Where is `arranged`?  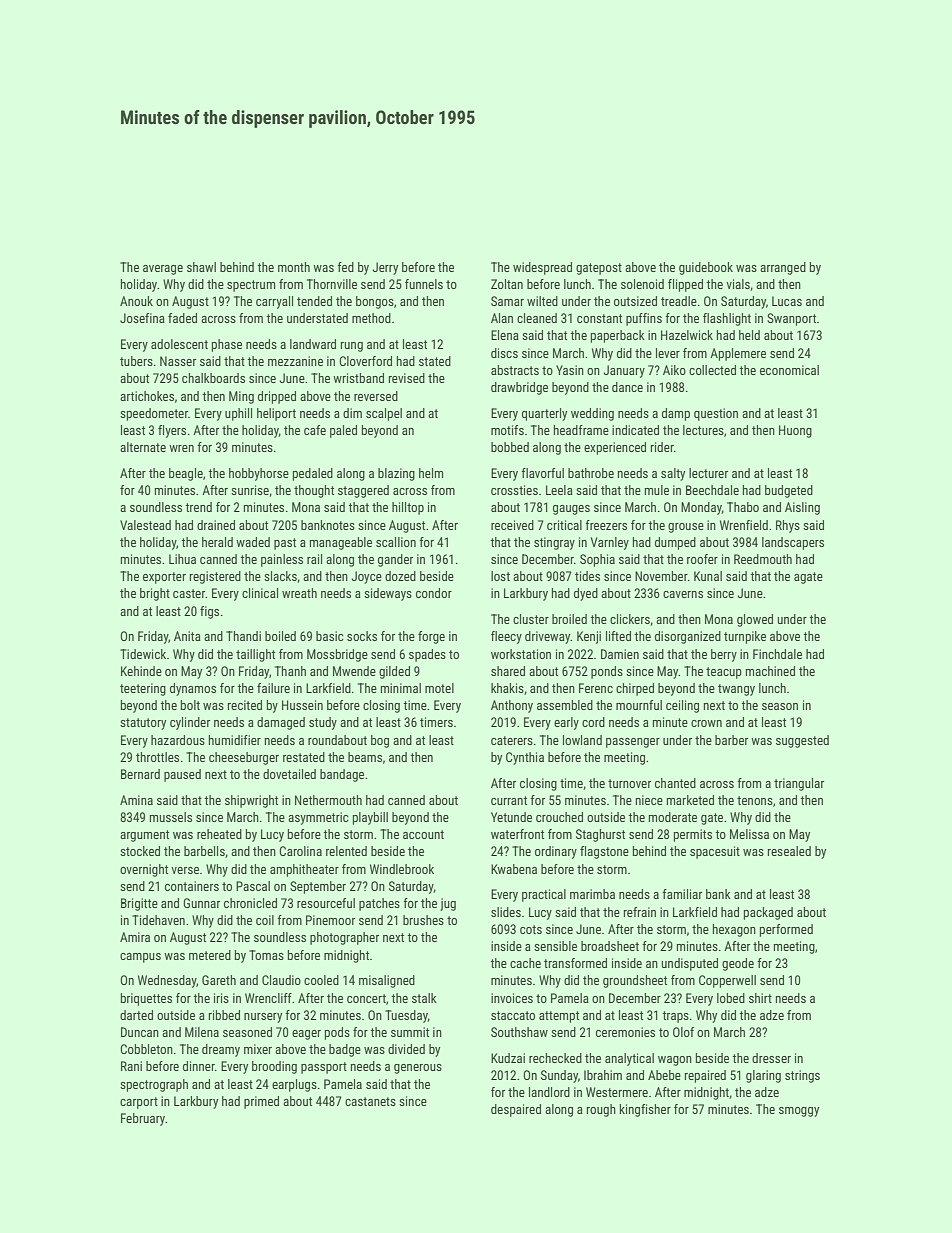
arranged is located at coordinates (783, 268).
